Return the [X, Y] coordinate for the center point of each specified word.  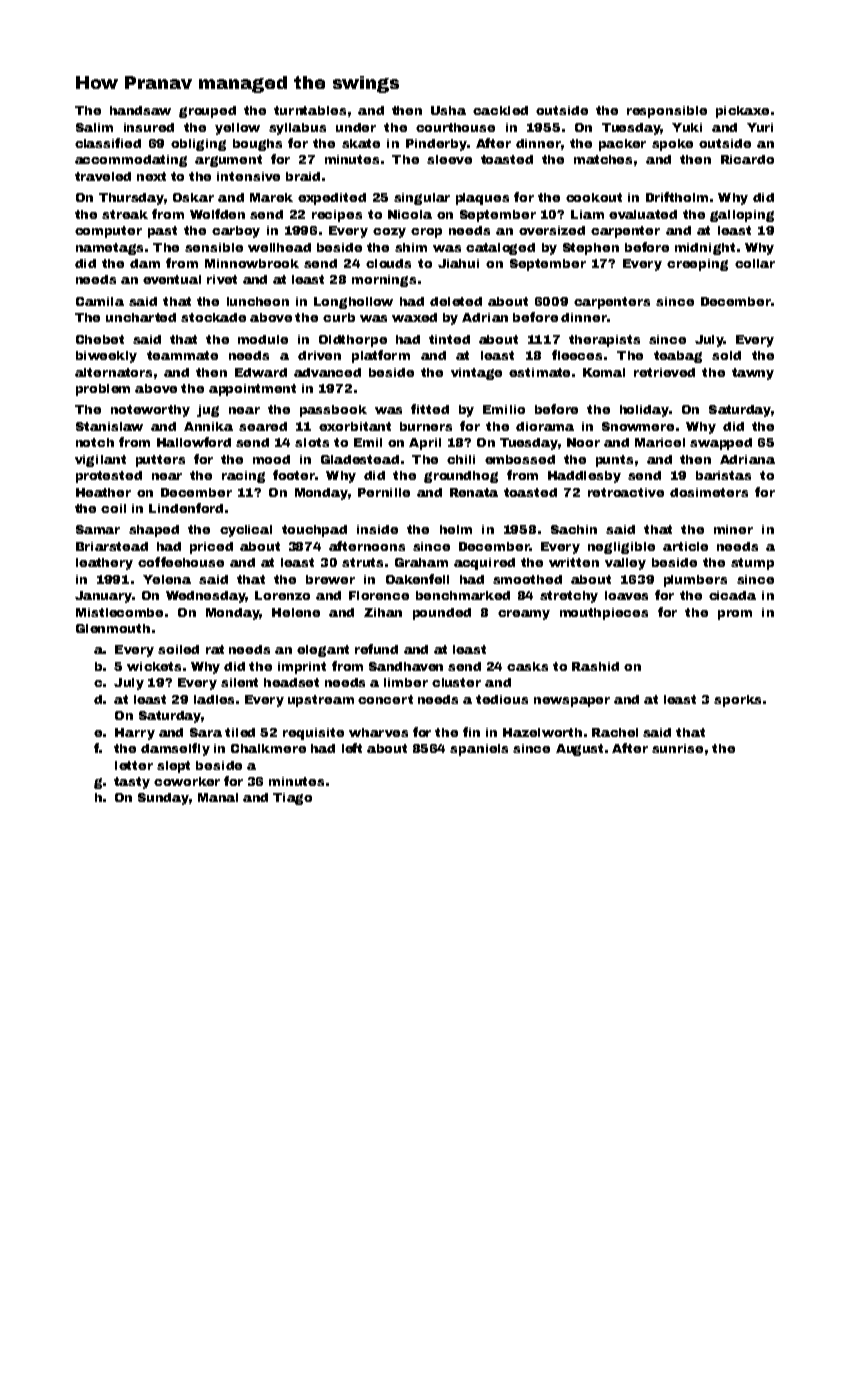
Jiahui [458, 263]
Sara [206, 732]
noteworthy [150, 411]
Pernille [384, 492]
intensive [248, 176]
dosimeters [709, 492]
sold [726, 355]
